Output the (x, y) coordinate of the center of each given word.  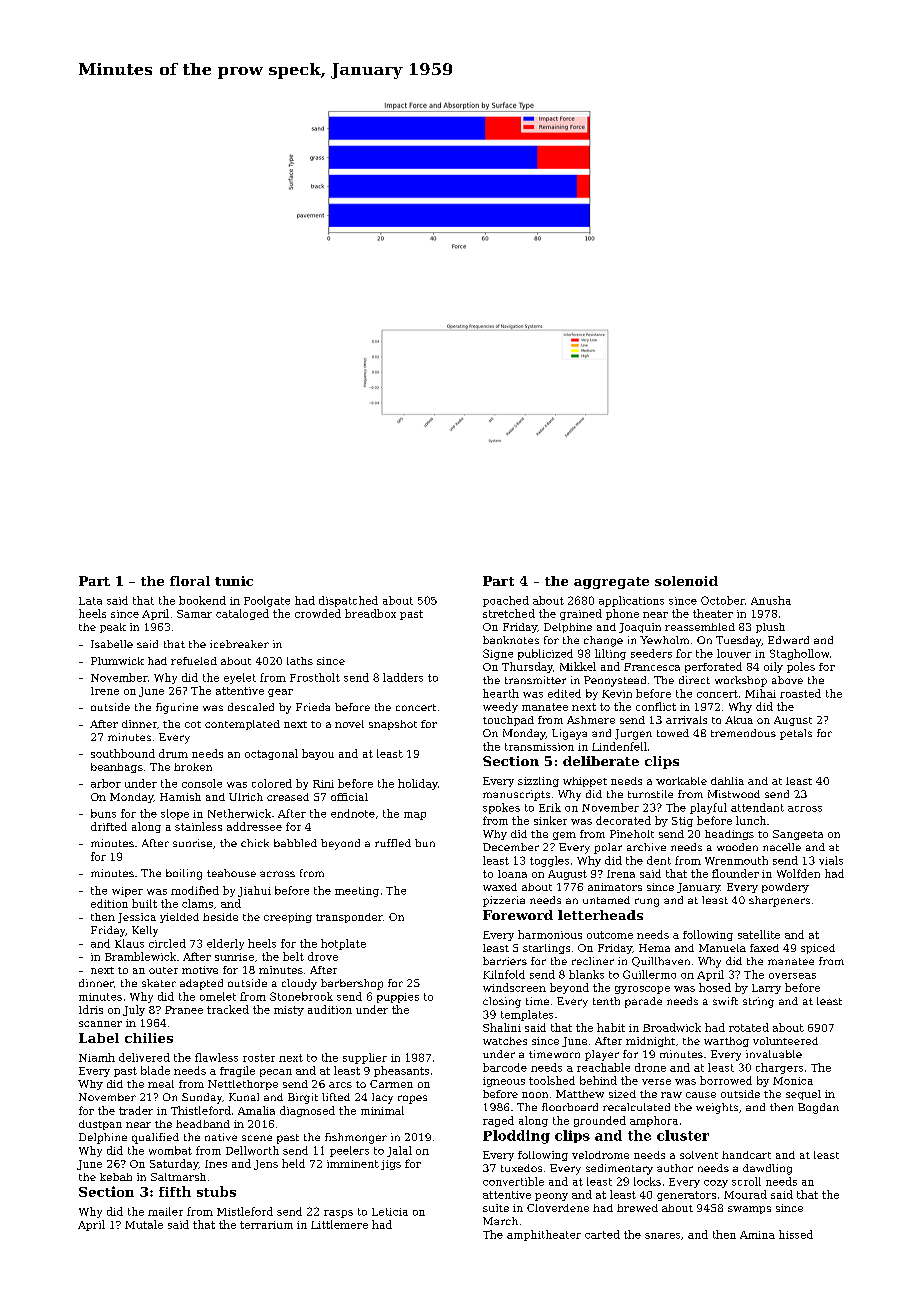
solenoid (686, 581)
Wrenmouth (736, 860)
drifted (109, 826)
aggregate (611, 583)
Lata (90, 601)
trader (136, 1110)
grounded (600, 1121)
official (349, 797)
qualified (155, 1138)
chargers (779, 1068)
